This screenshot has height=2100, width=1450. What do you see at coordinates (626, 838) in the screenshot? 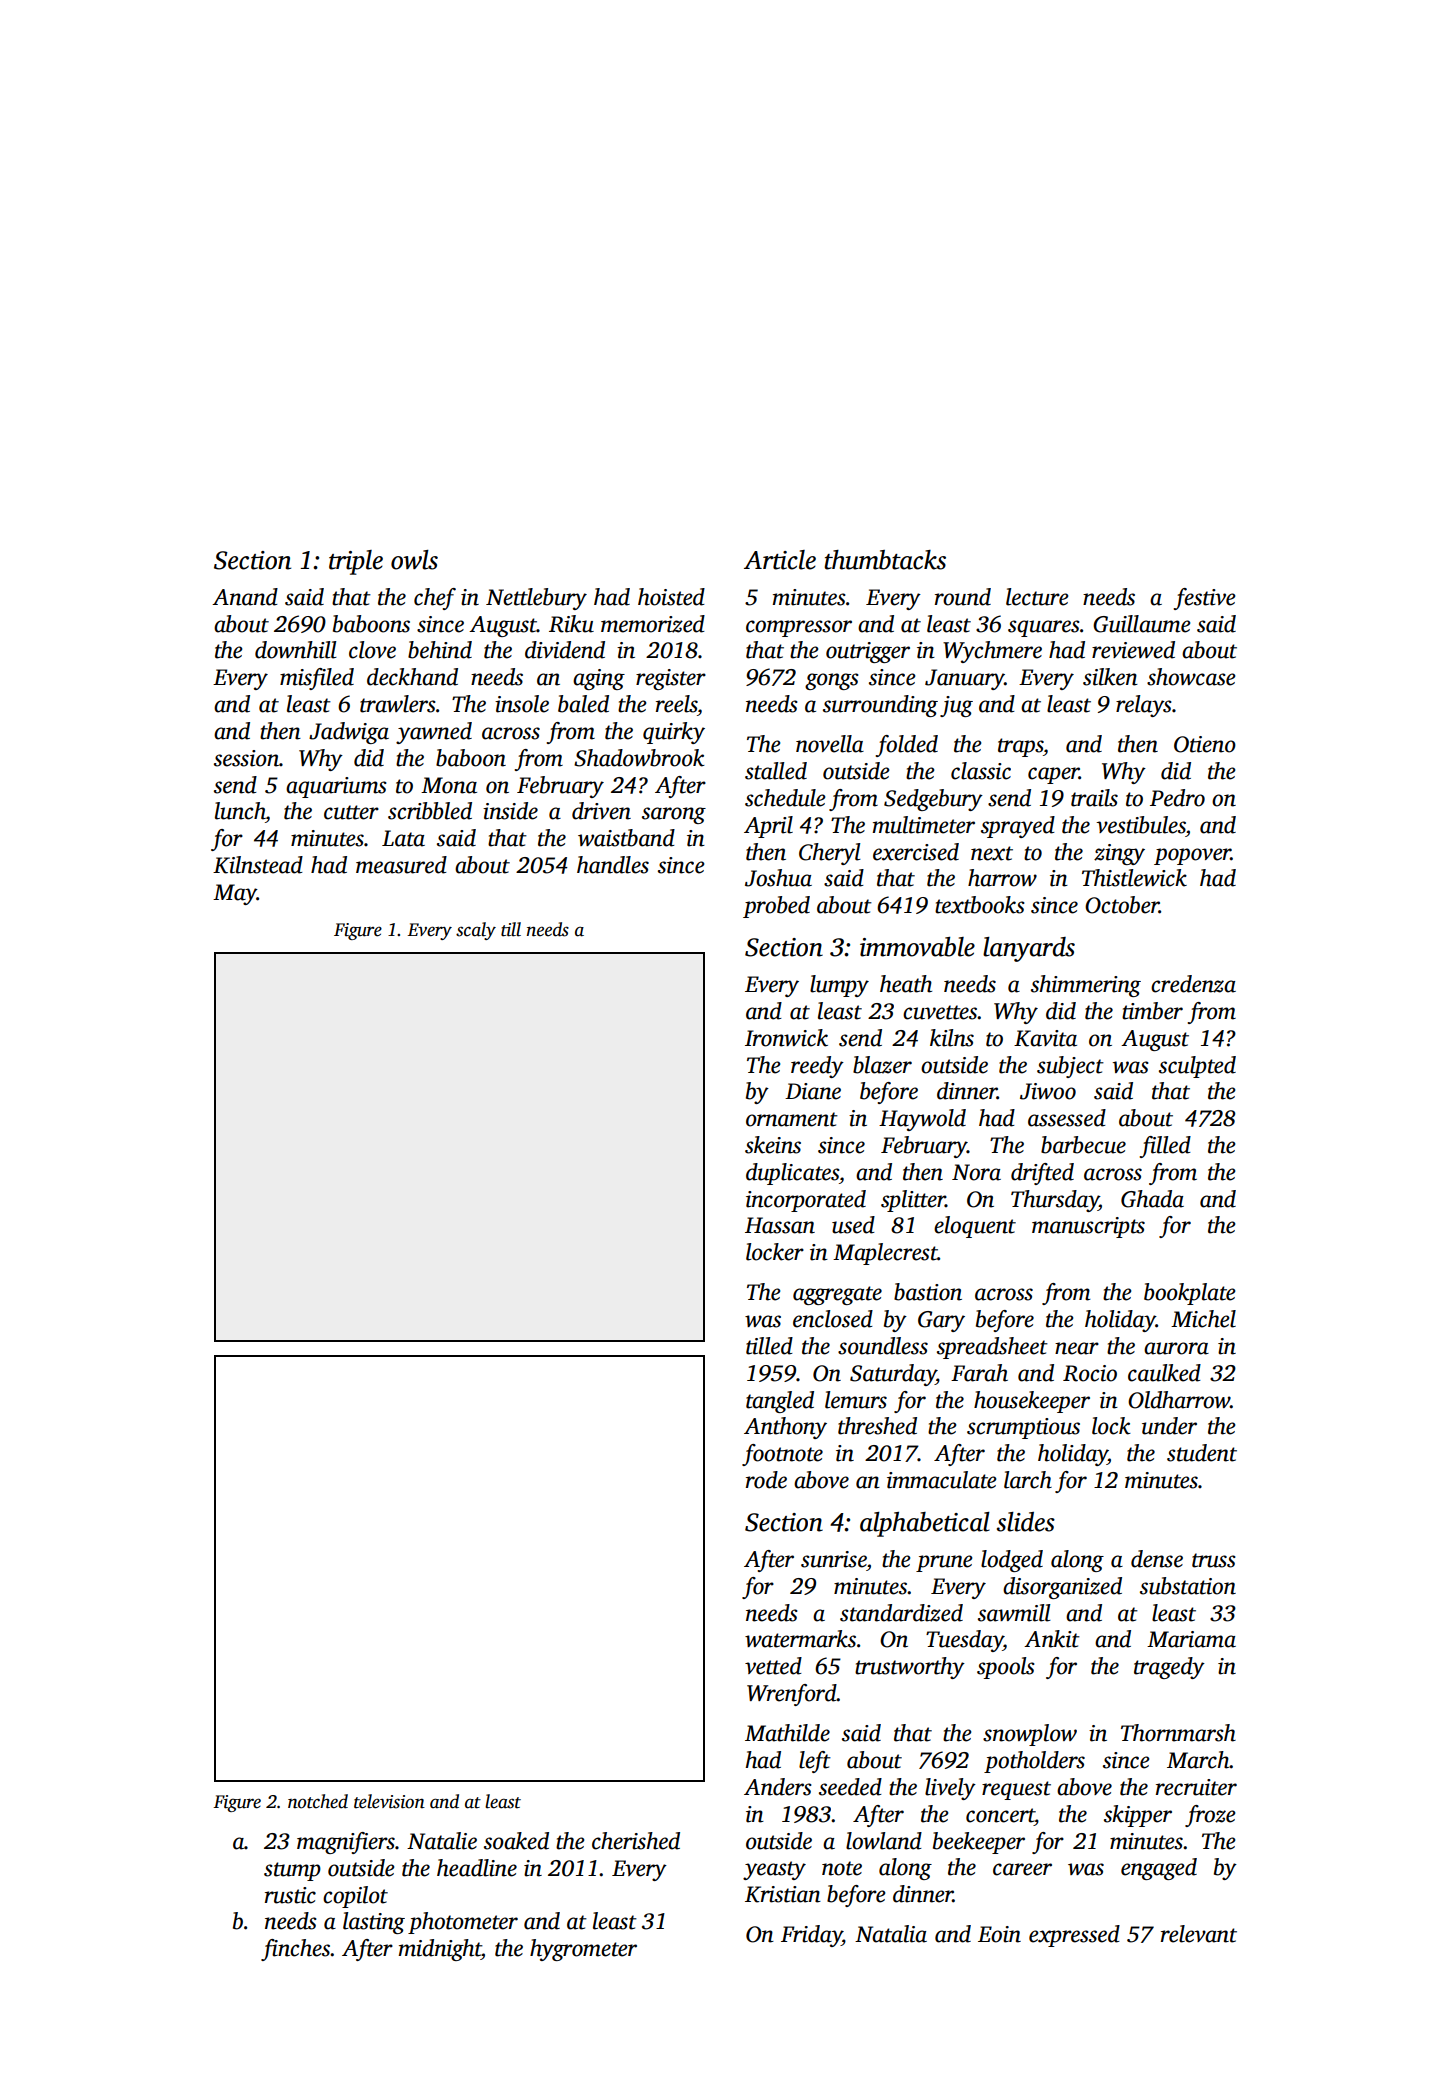
I see `waistband` at bounding box center [626, 838].
